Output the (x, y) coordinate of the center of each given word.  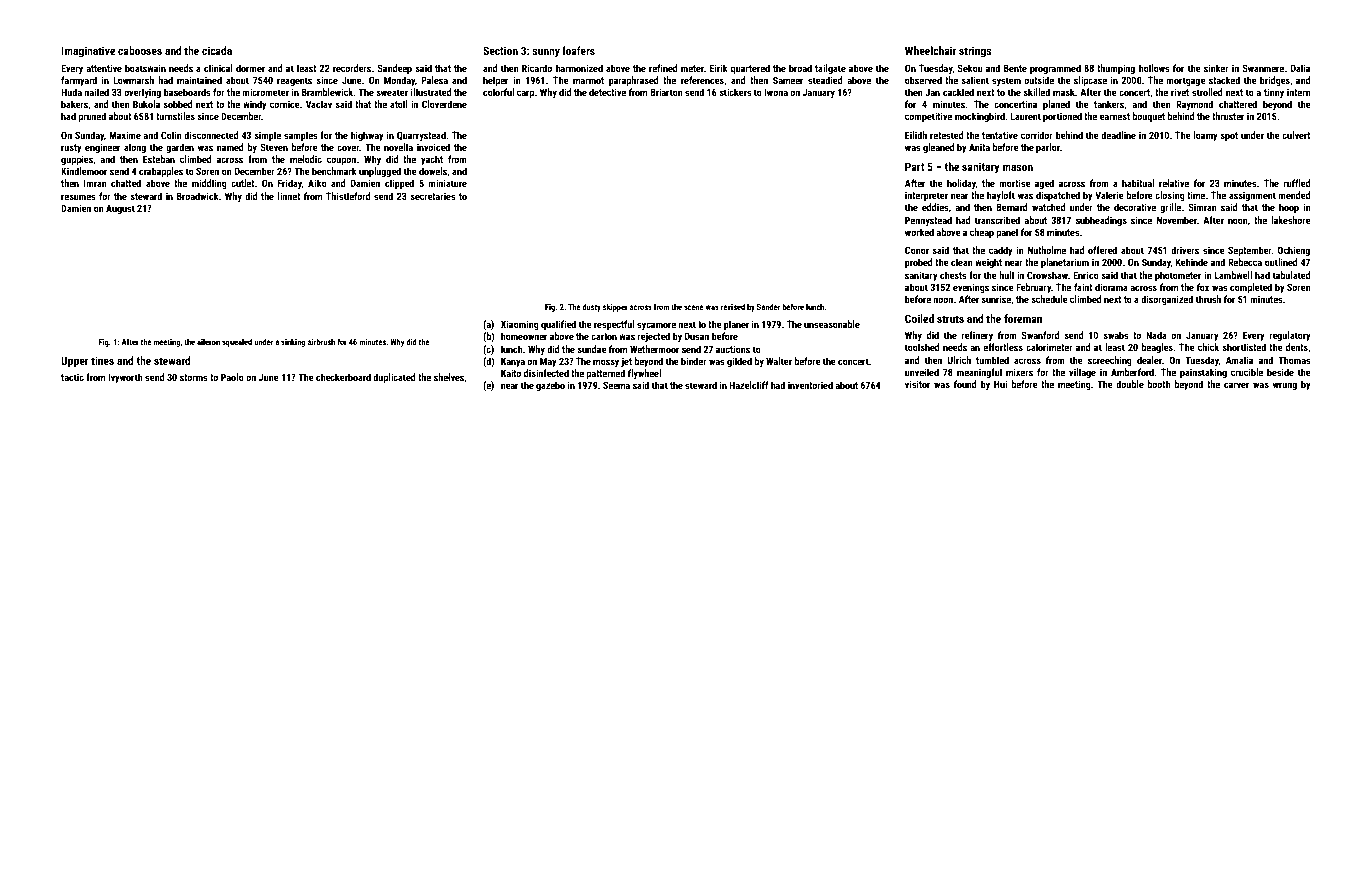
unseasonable (832, 324)
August (120, 209)
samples (301, 136)
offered (1102, 250)
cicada (217, 50)
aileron (208, 342)
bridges (1275, 81)
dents (1297, 347)
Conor (917, 250)
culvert (1296, 135)
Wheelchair (931, 50)
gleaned (939, 148)
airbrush (321, 342)
